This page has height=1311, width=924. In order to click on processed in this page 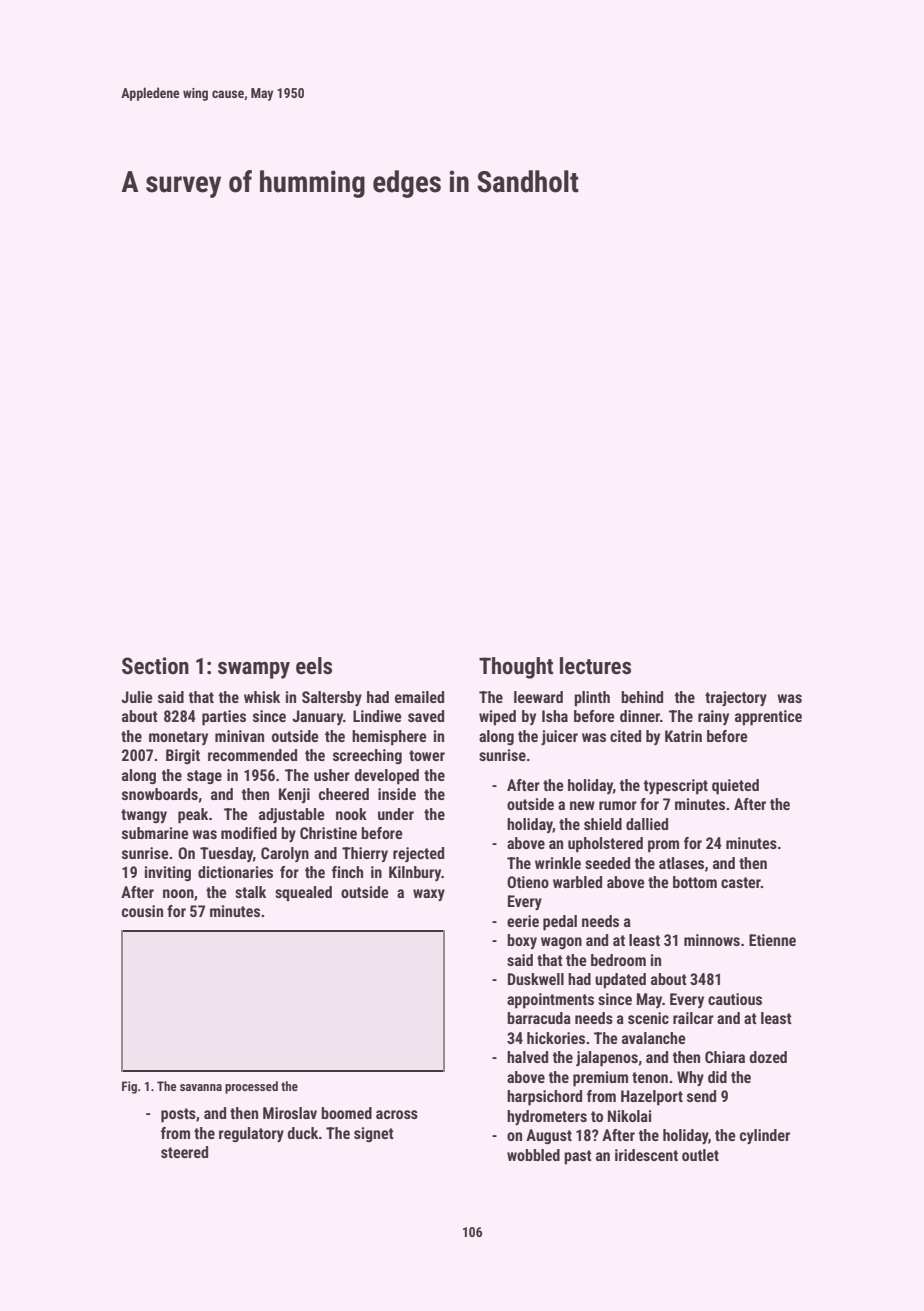, I will do `click(251, 1087)`.
